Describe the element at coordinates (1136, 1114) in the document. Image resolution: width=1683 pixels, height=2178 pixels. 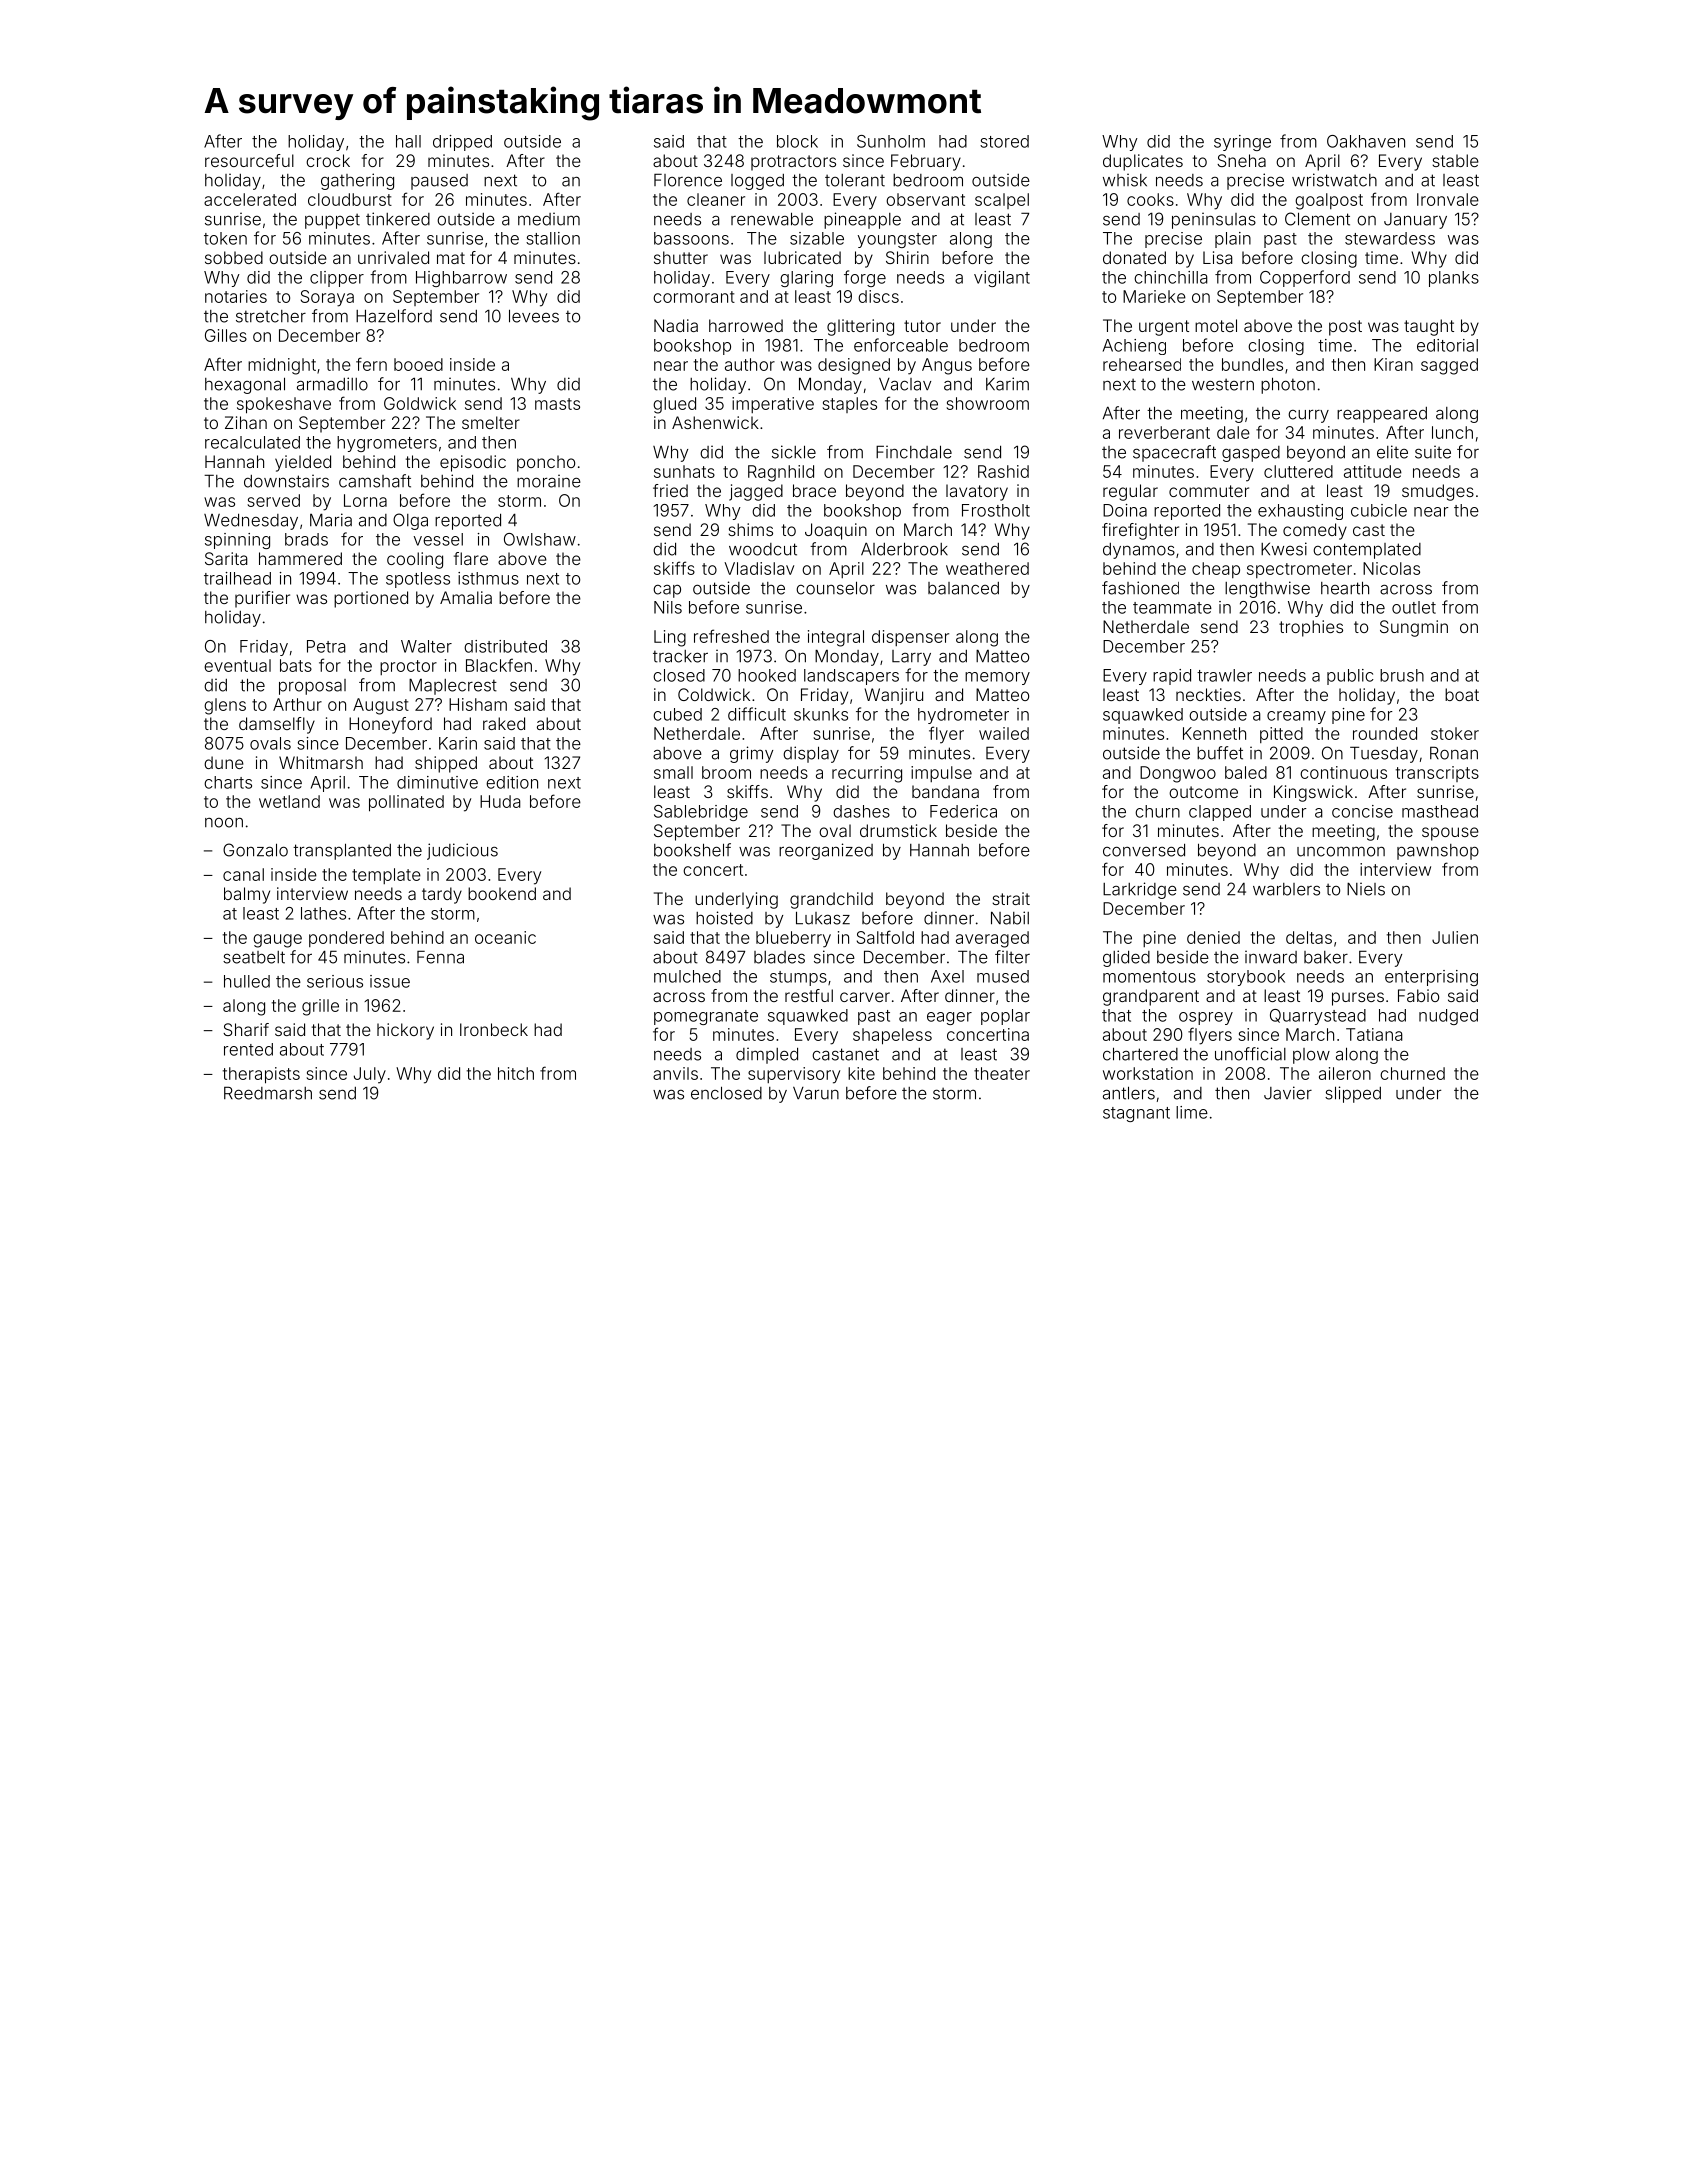
I see `stagnant` at that location.
